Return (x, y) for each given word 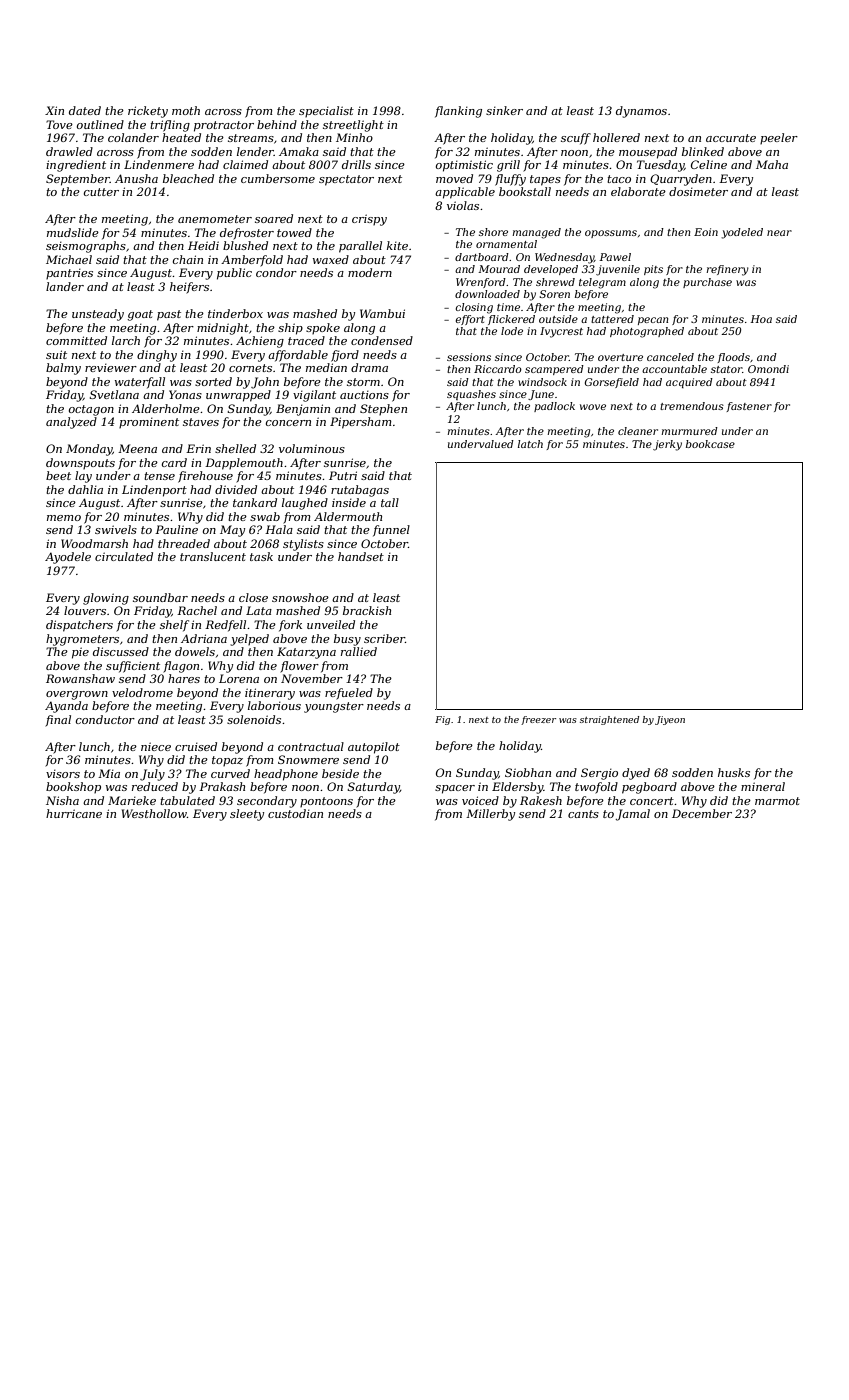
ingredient (76, 166)
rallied (359, 651)
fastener (749, 407)
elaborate (638, 191)
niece (156, 746)
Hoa (761, 319)
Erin (198, 448)
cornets (250, 368)
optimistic (464, 166)
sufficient (133, 667)
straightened (609, 720)
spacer (455, 789)
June (541, 395)
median (326, 367)
